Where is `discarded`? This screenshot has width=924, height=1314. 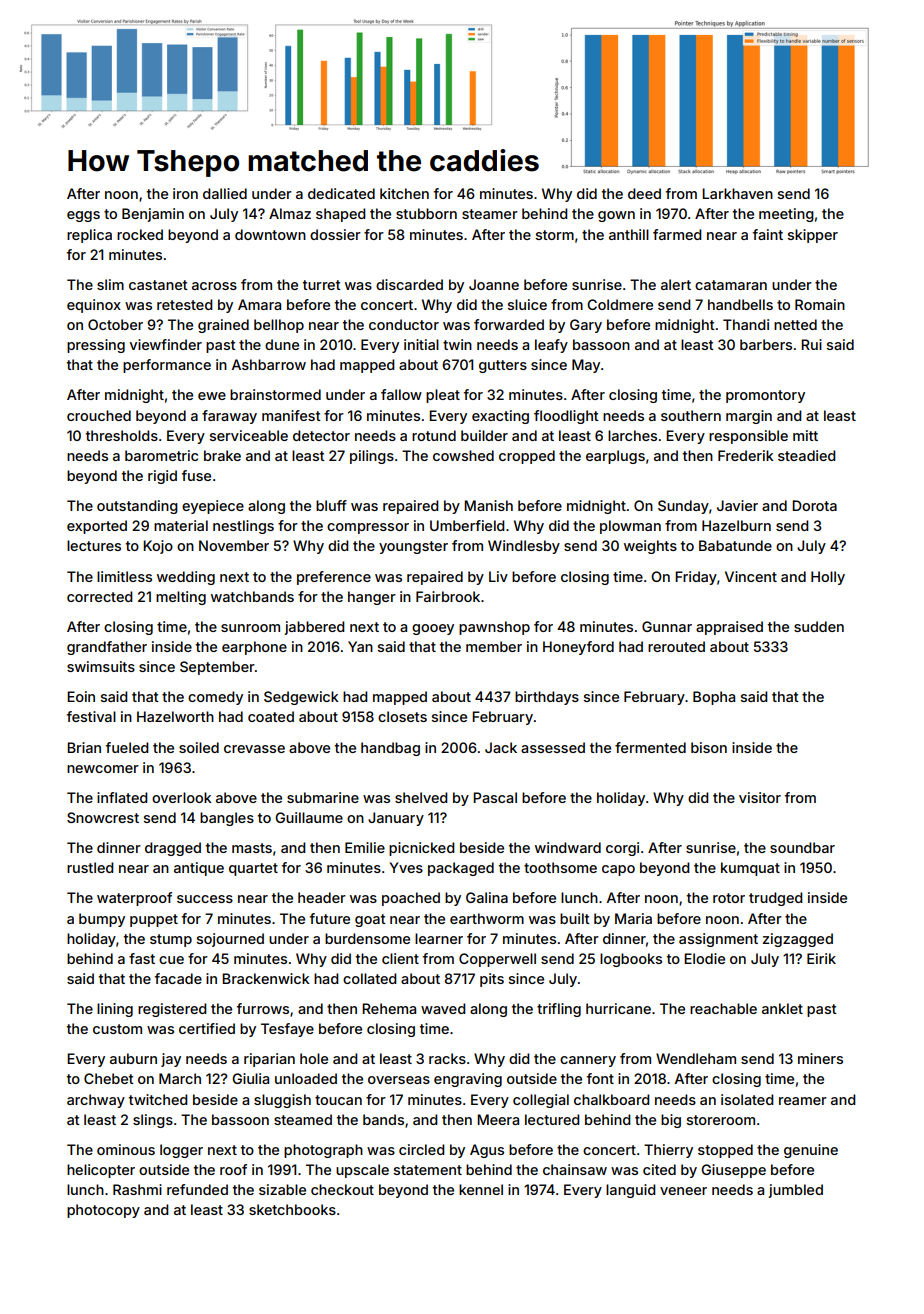
discarded is located at coordinates (409, 284).
